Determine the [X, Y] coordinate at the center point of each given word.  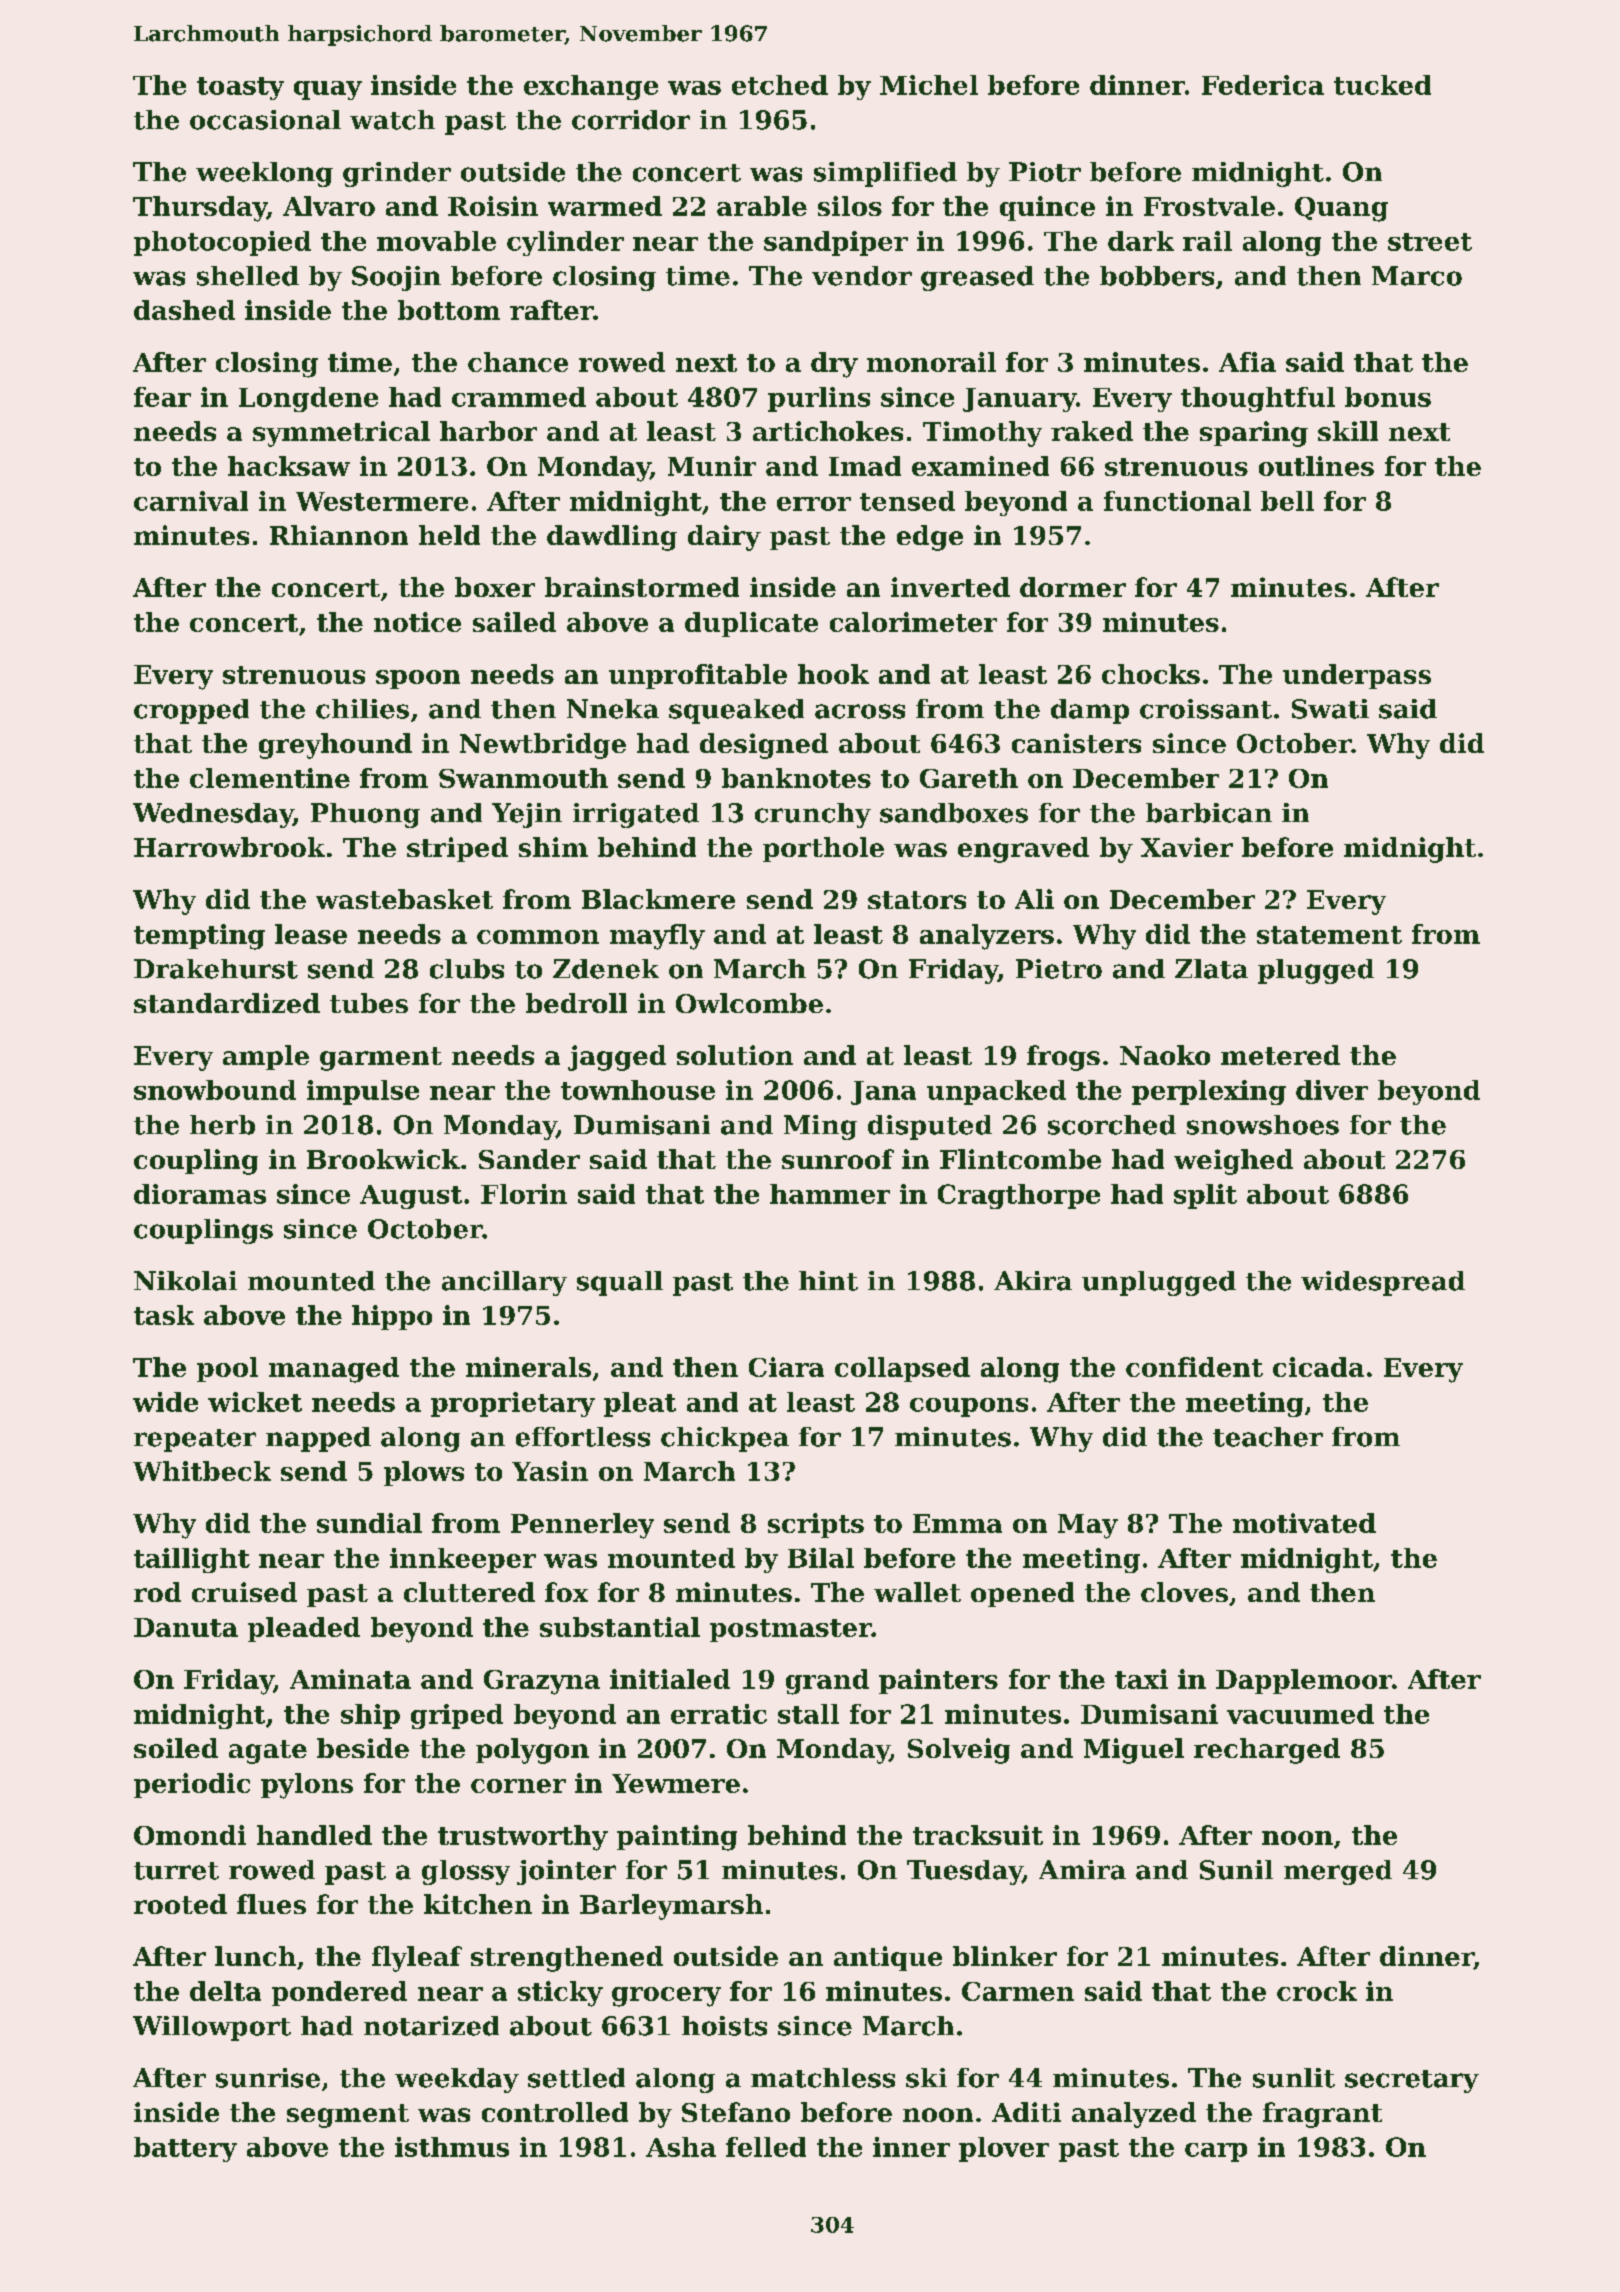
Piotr [1045, 172]
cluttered [469, 1592]
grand [827, 1682]
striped [457, 849]
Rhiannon [339, 535]
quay [328, 90]
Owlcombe [749, 1003]
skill [1348, 431]
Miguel [1134, 1751]
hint [828, 1281]
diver [1332, 1090]
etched [780, 85]
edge [930, 538]
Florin [524, 1194]
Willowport [212, 2028]
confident [1194, 1367]
